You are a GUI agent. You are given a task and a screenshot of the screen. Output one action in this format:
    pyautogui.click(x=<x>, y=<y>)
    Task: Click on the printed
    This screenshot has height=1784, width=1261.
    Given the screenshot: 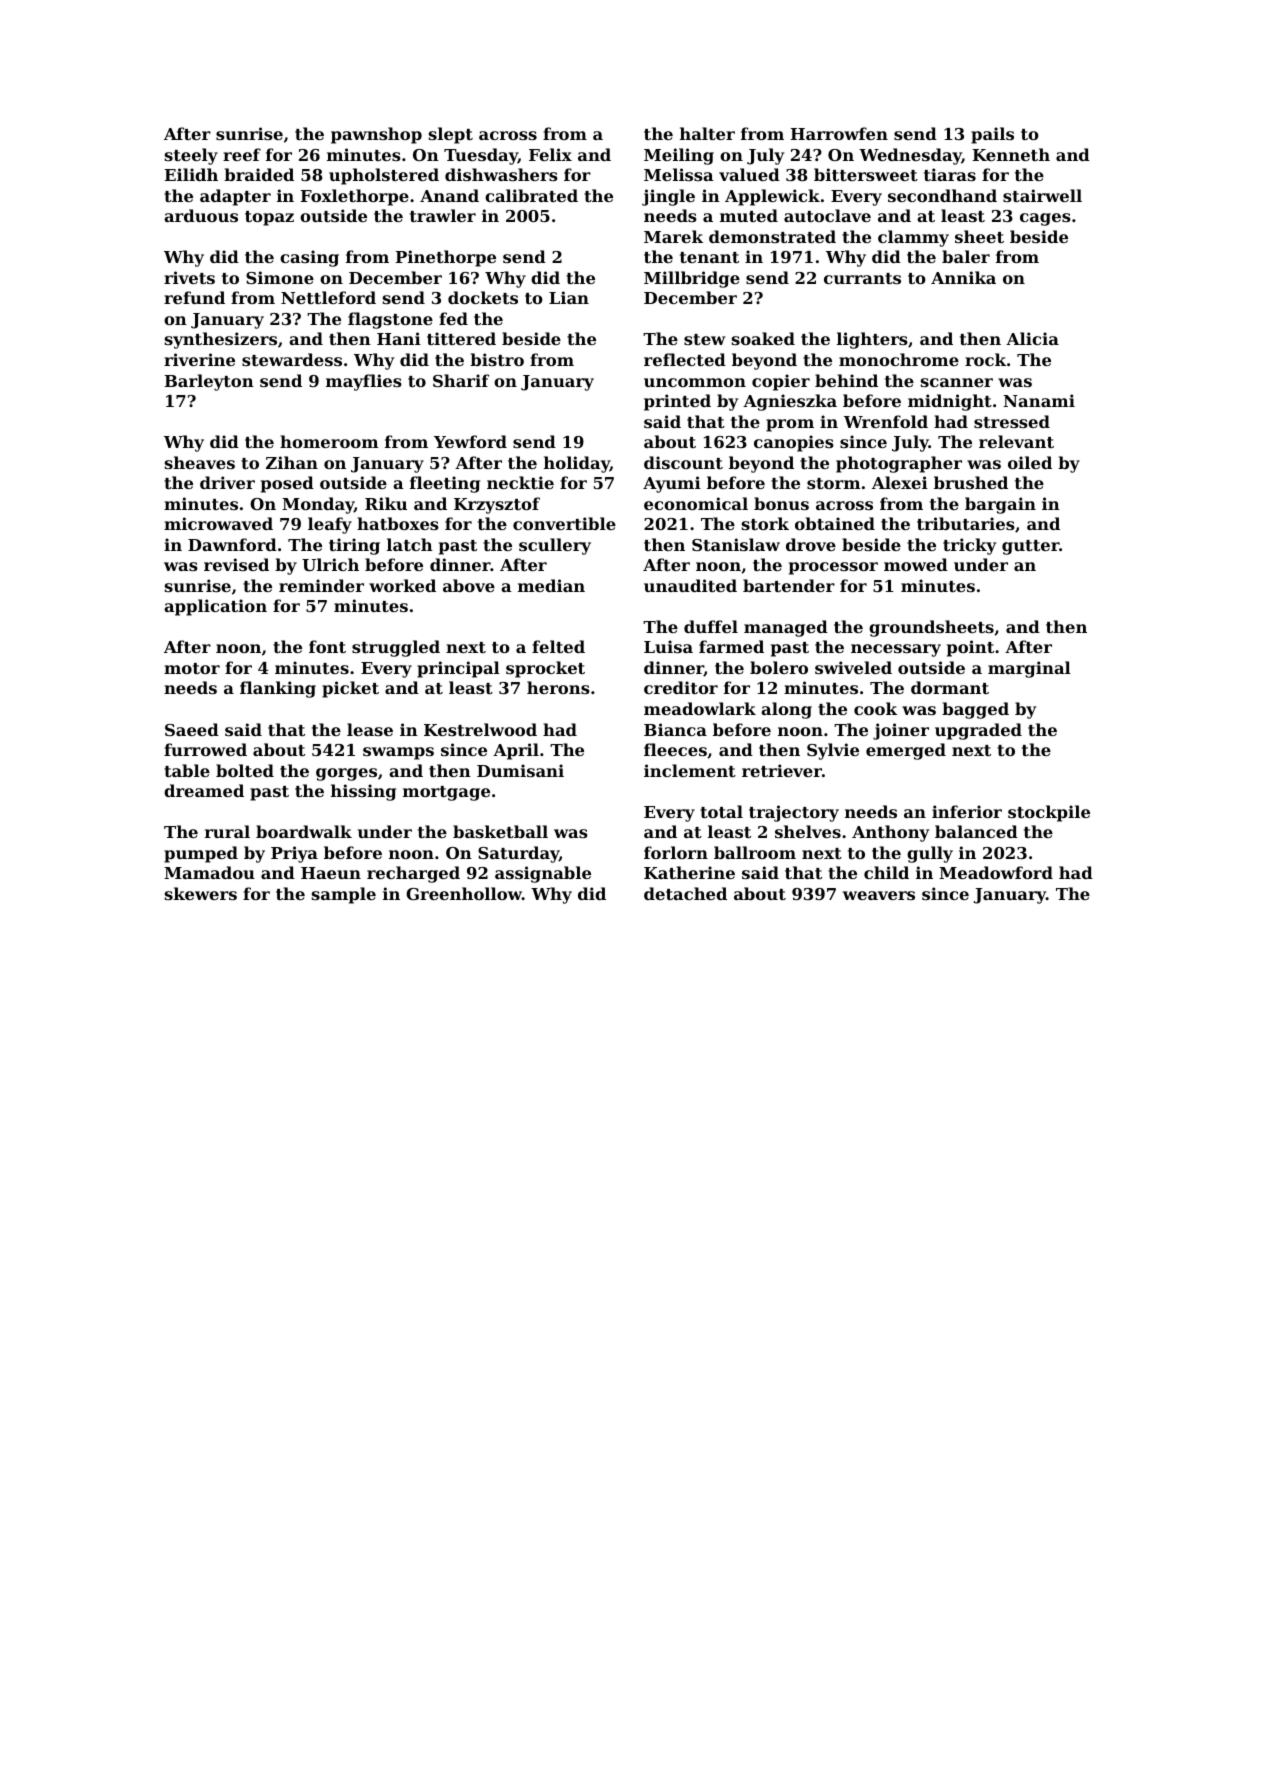 What is the action you would take?
    pyautogui.click(x=677, y=402)
